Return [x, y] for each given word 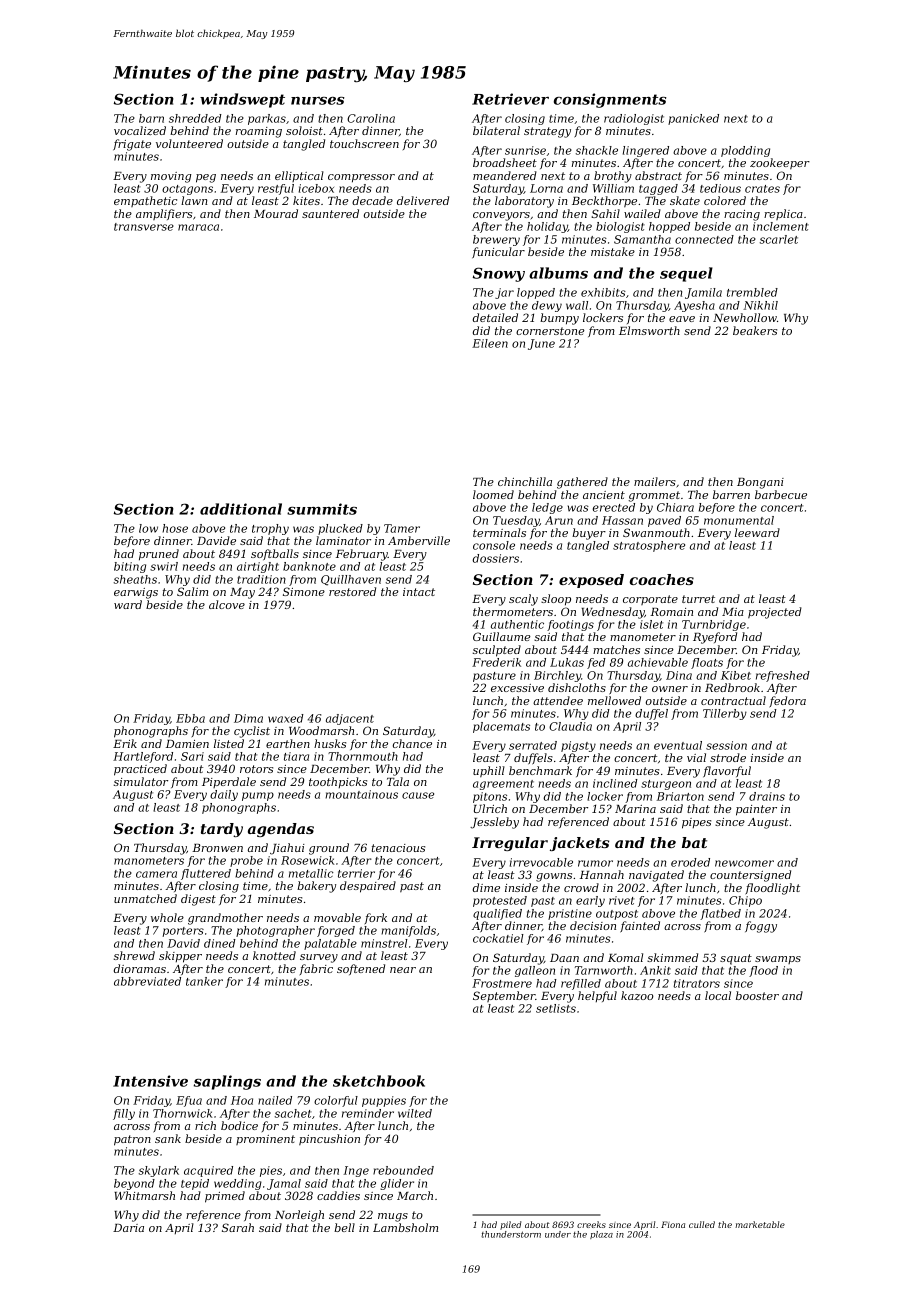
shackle [597, 150]
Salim [192, 591]
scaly [523, 600]
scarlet [779, 239]
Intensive [150, 1081]
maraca [198, 227]
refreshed [783, 676]
